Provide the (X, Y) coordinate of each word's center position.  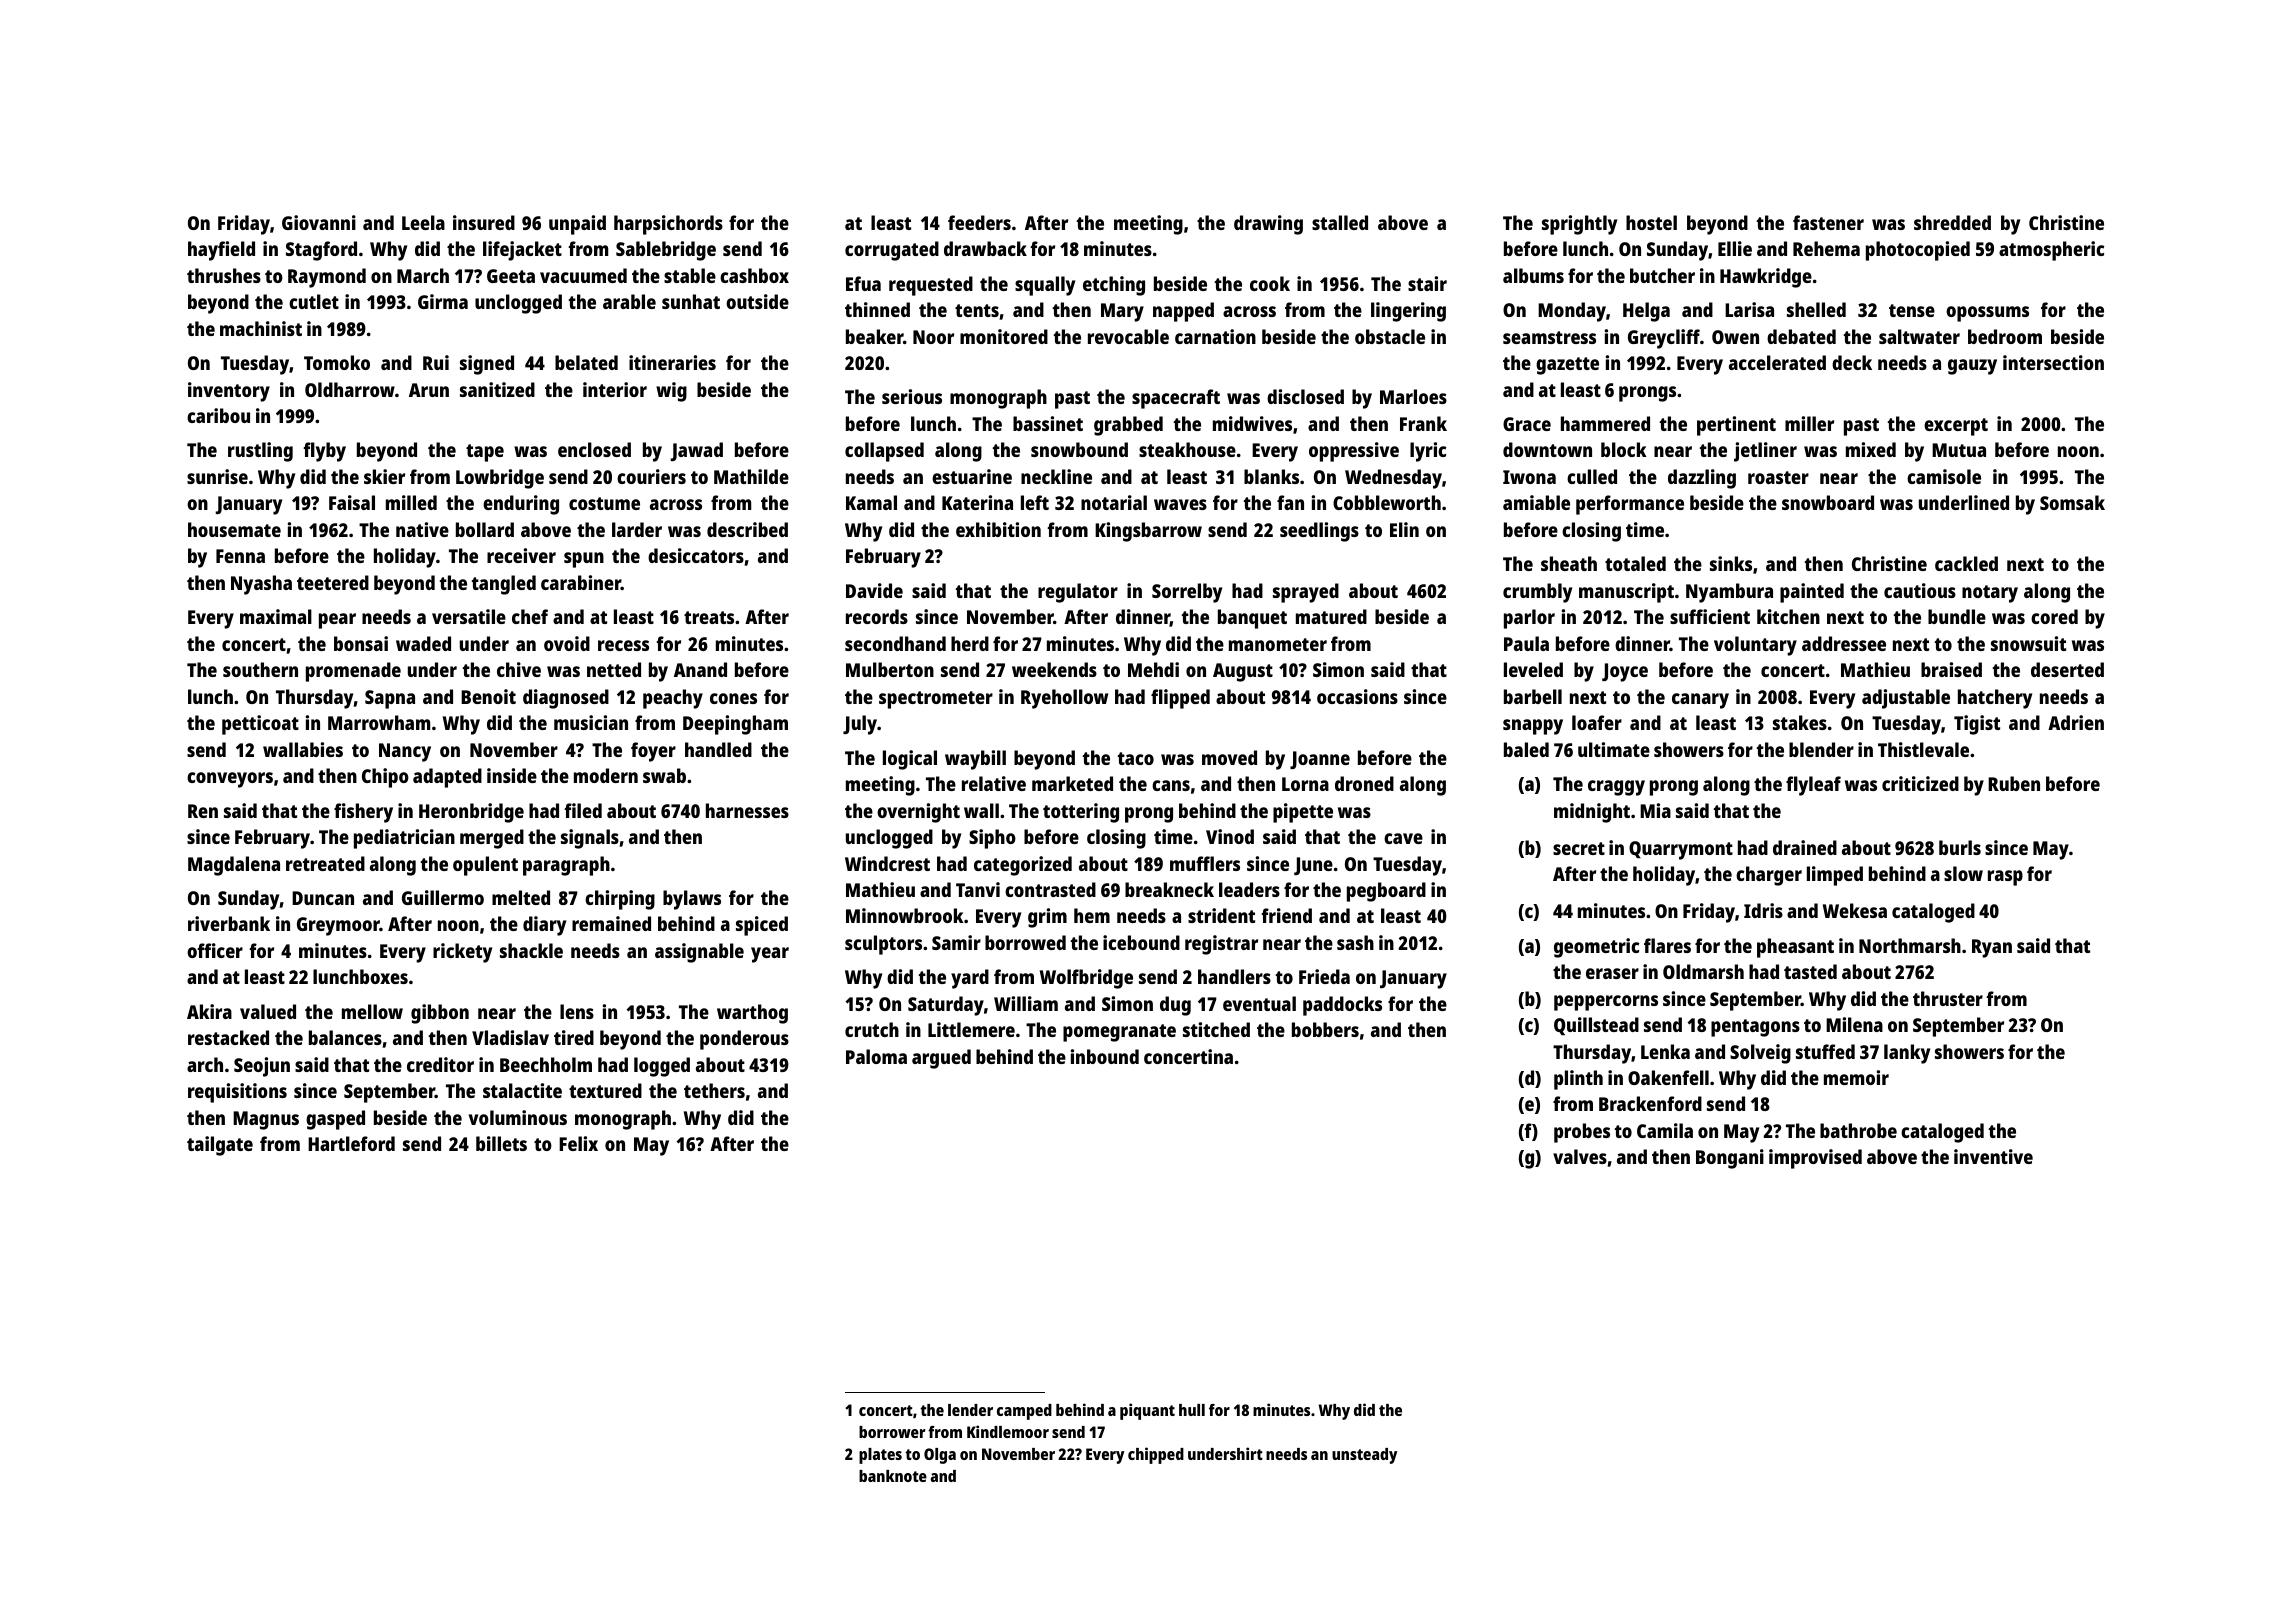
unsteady (1364, 1456)
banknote (893, 1476)
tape (485, 453)
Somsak (2072, 502)
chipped (1156, 1455)
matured (1331, 616)
